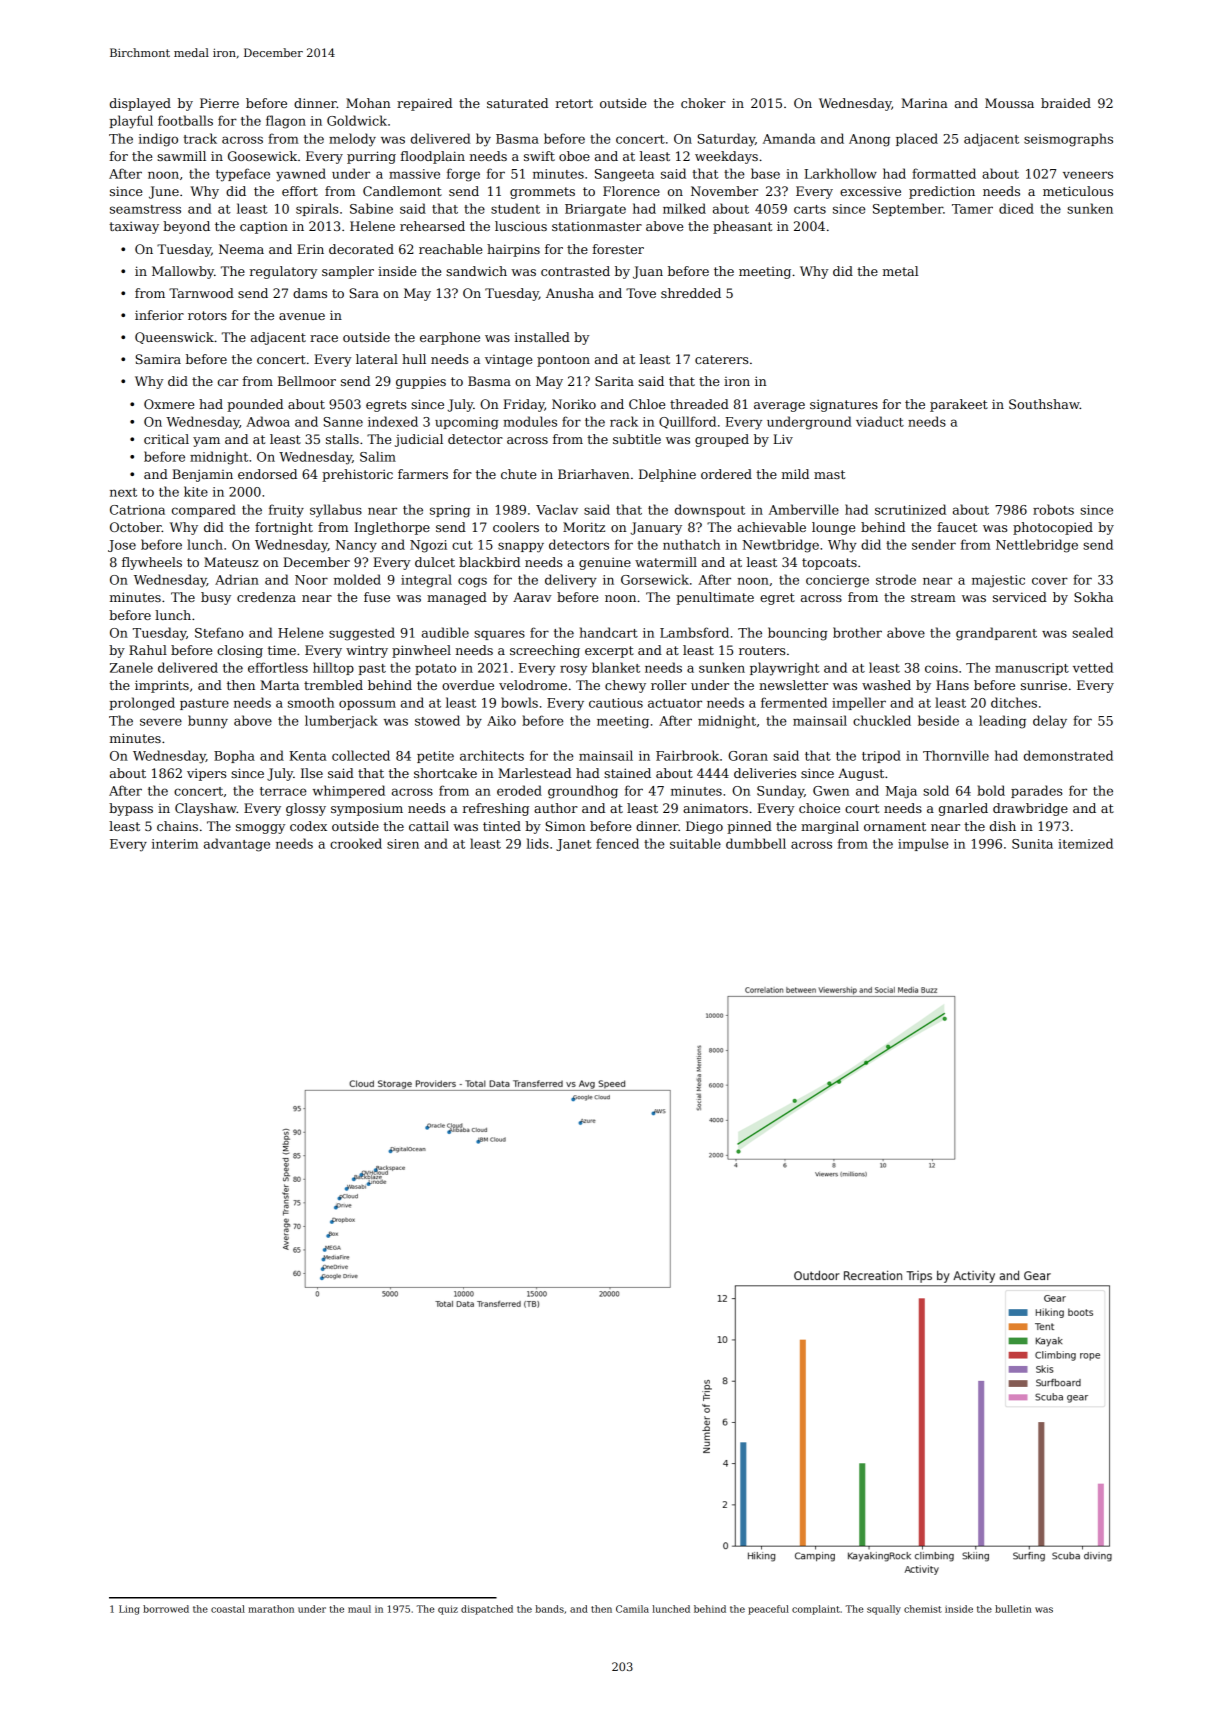  I want to click on repaired, so click(424, 104).
